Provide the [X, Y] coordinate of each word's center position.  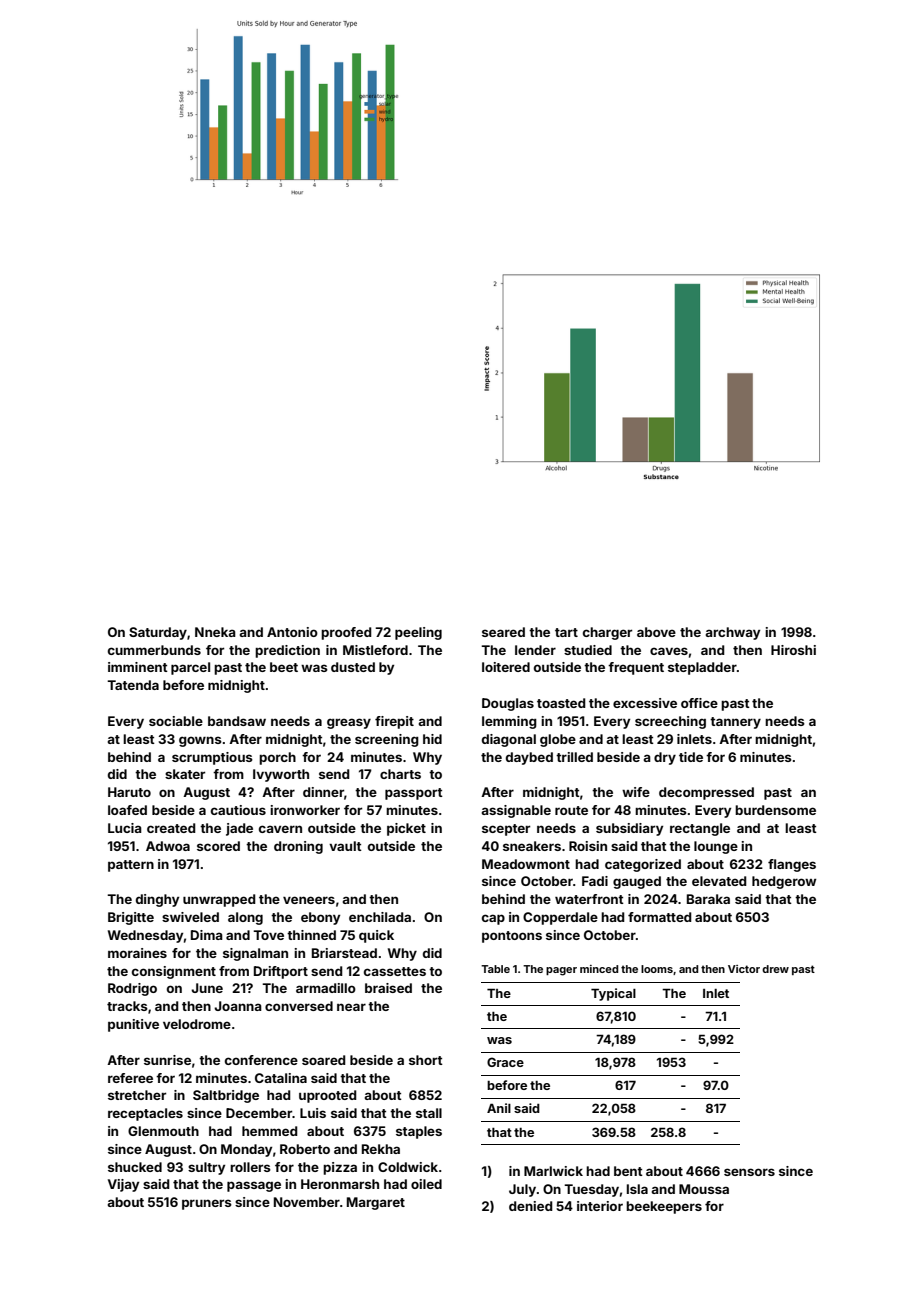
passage [254, 1186]
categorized [643, 865]
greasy [349, 723]
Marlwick [553, 1171]
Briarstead [344, 953]
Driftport [281, 972]
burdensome [775, 810]
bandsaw [237, 721]
